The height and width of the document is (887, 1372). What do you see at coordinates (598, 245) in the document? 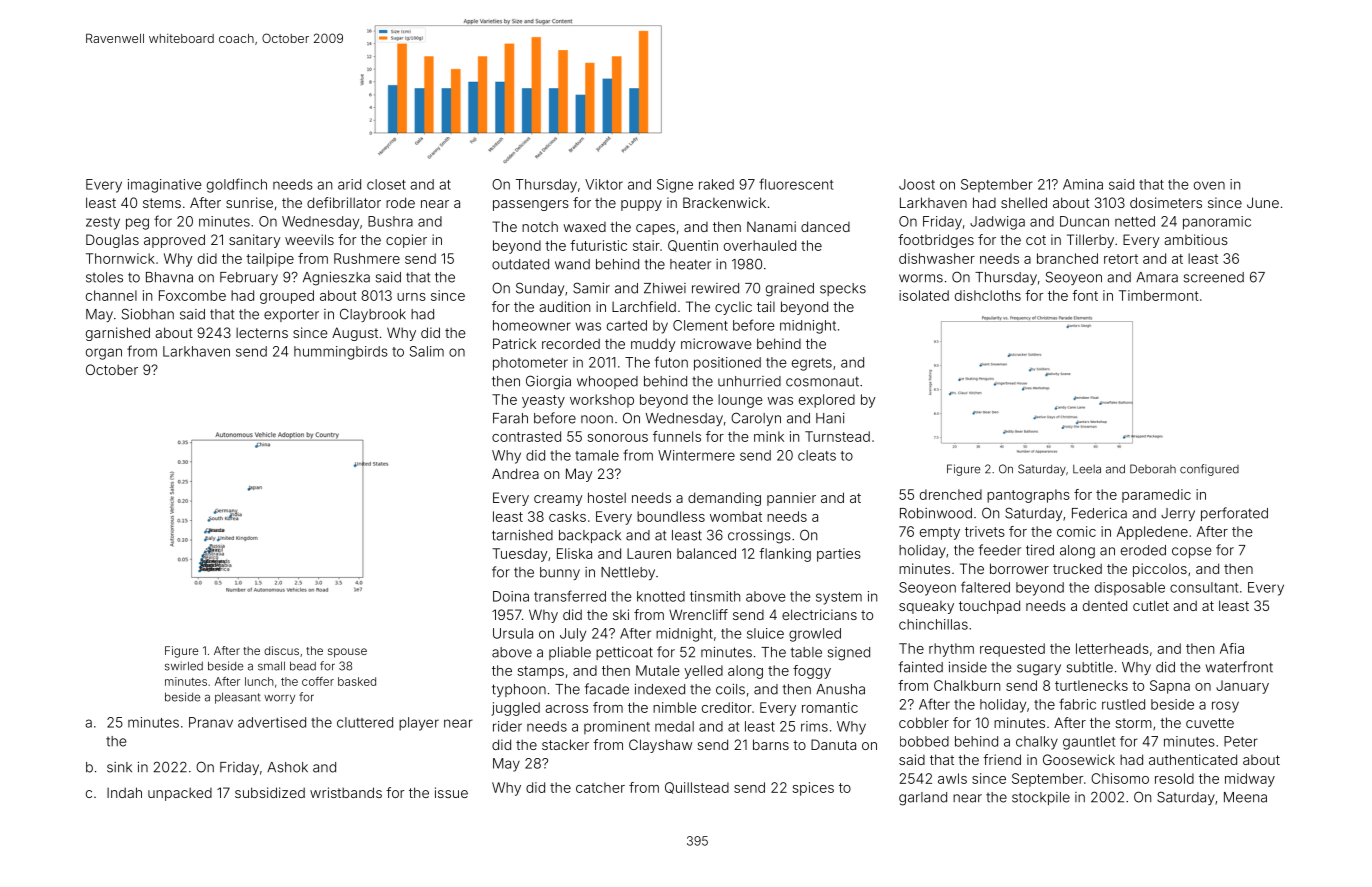
I see `futuristic` at bounding box center [598, 245].
